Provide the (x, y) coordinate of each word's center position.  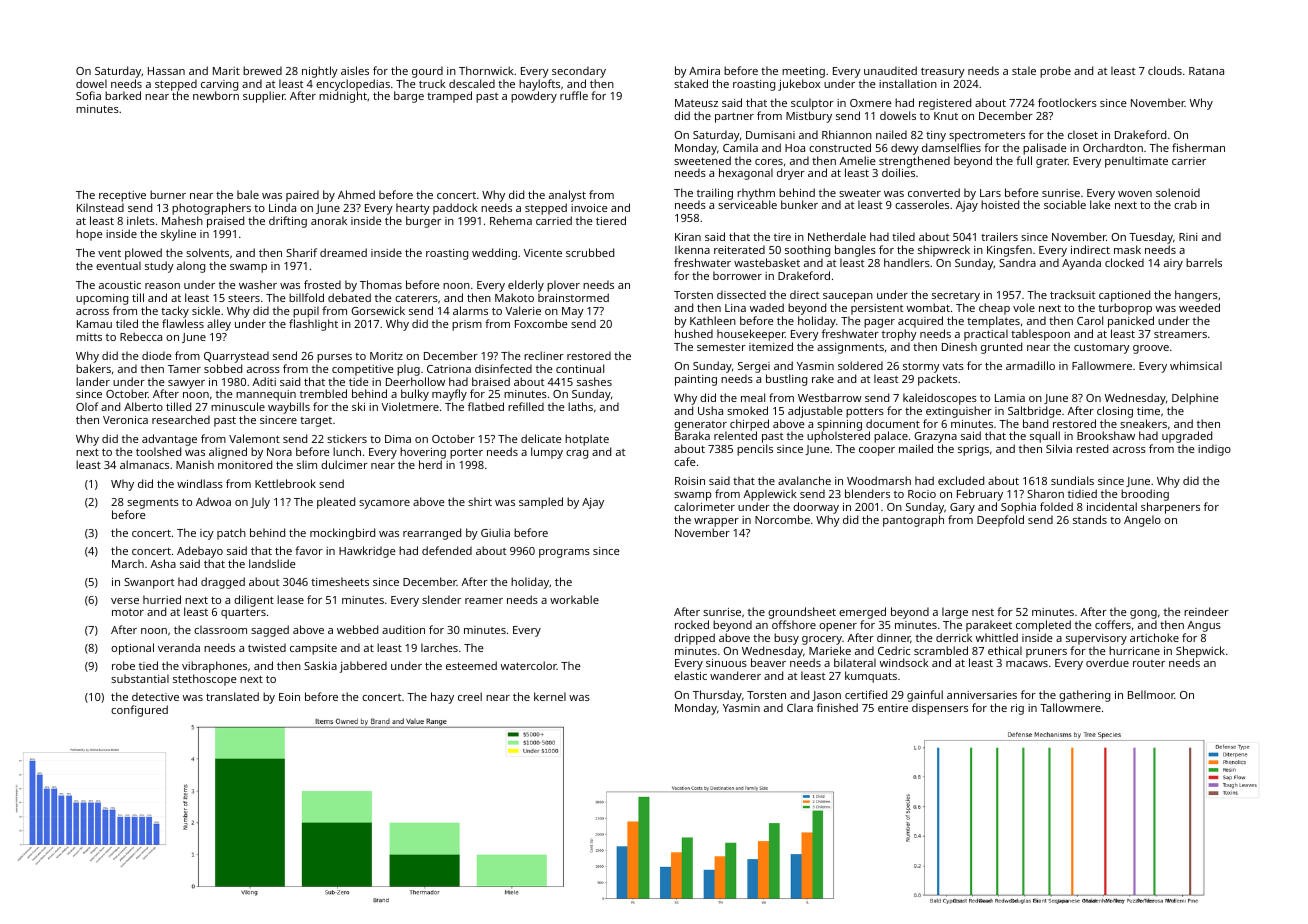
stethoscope (205, 680)
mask (1127, 249)
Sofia (88, 95)
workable (574, 599)
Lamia (1010, 398)
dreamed (343, 252)
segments (153, 504)
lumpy (547, 453)
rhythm (756, 194)
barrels (1204, 262)
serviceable (747, 205)
